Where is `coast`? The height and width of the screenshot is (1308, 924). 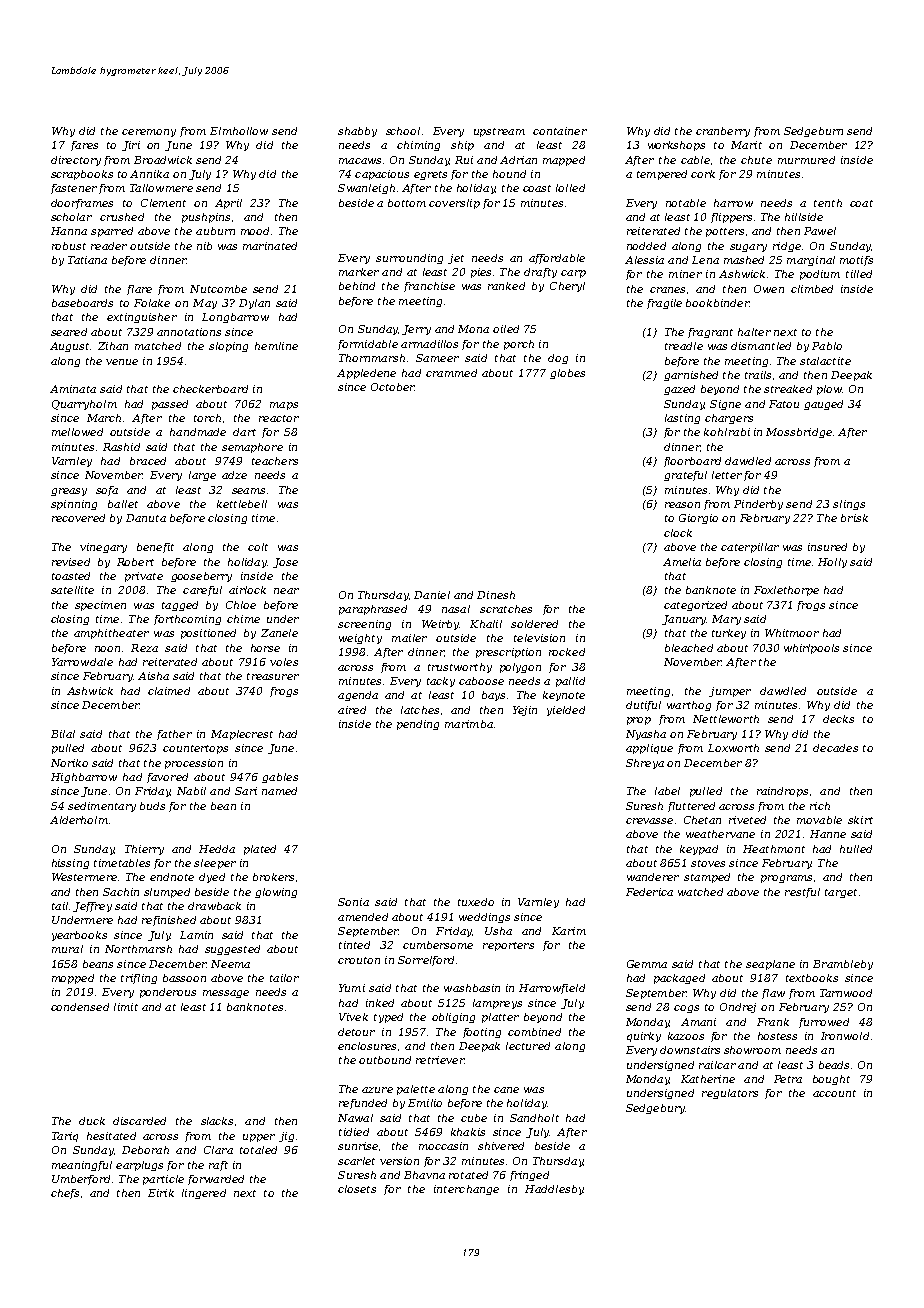 coast is located at coordinates (537, 188).
